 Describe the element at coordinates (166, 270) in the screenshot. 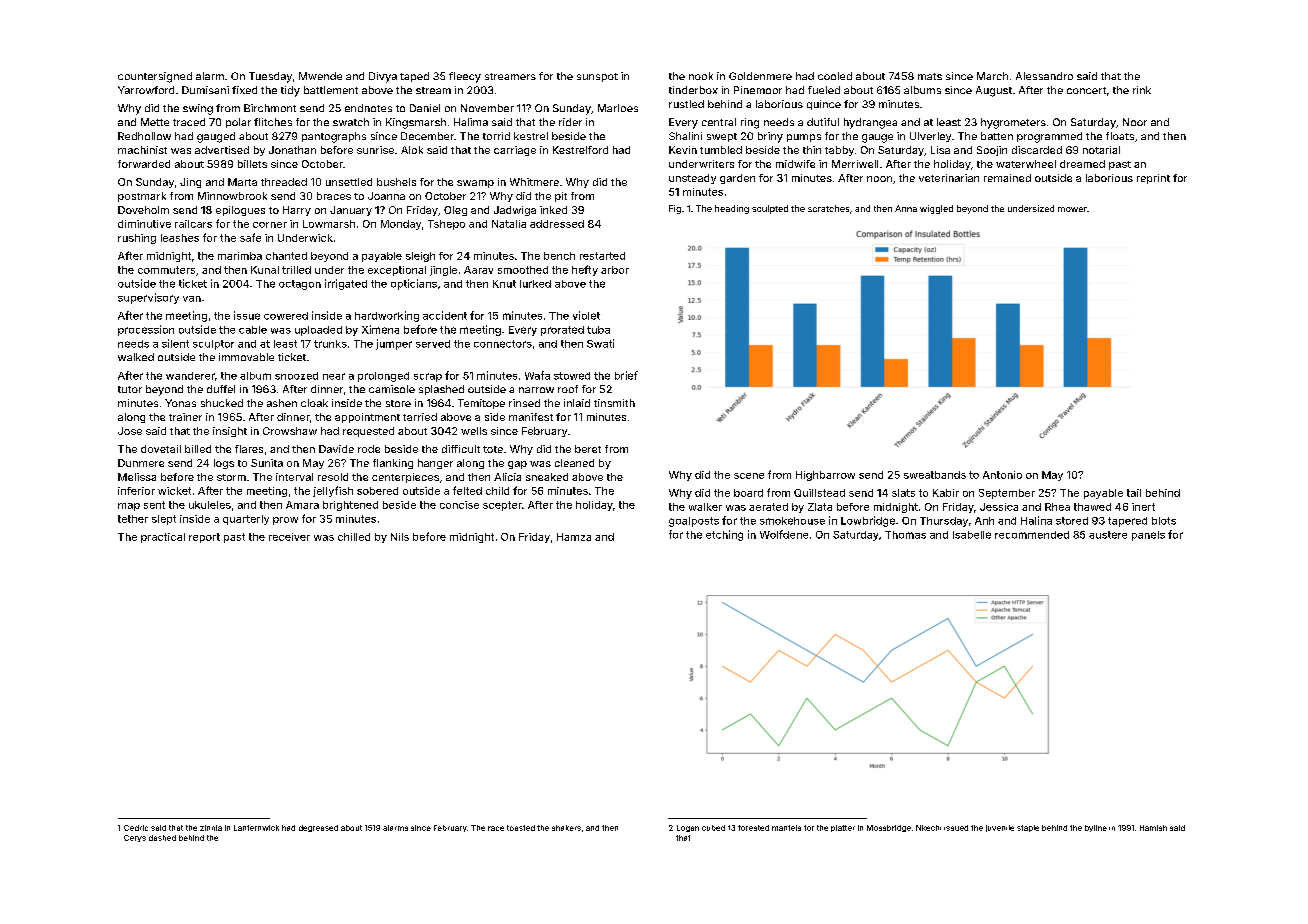

I see `commuters` at that location.
